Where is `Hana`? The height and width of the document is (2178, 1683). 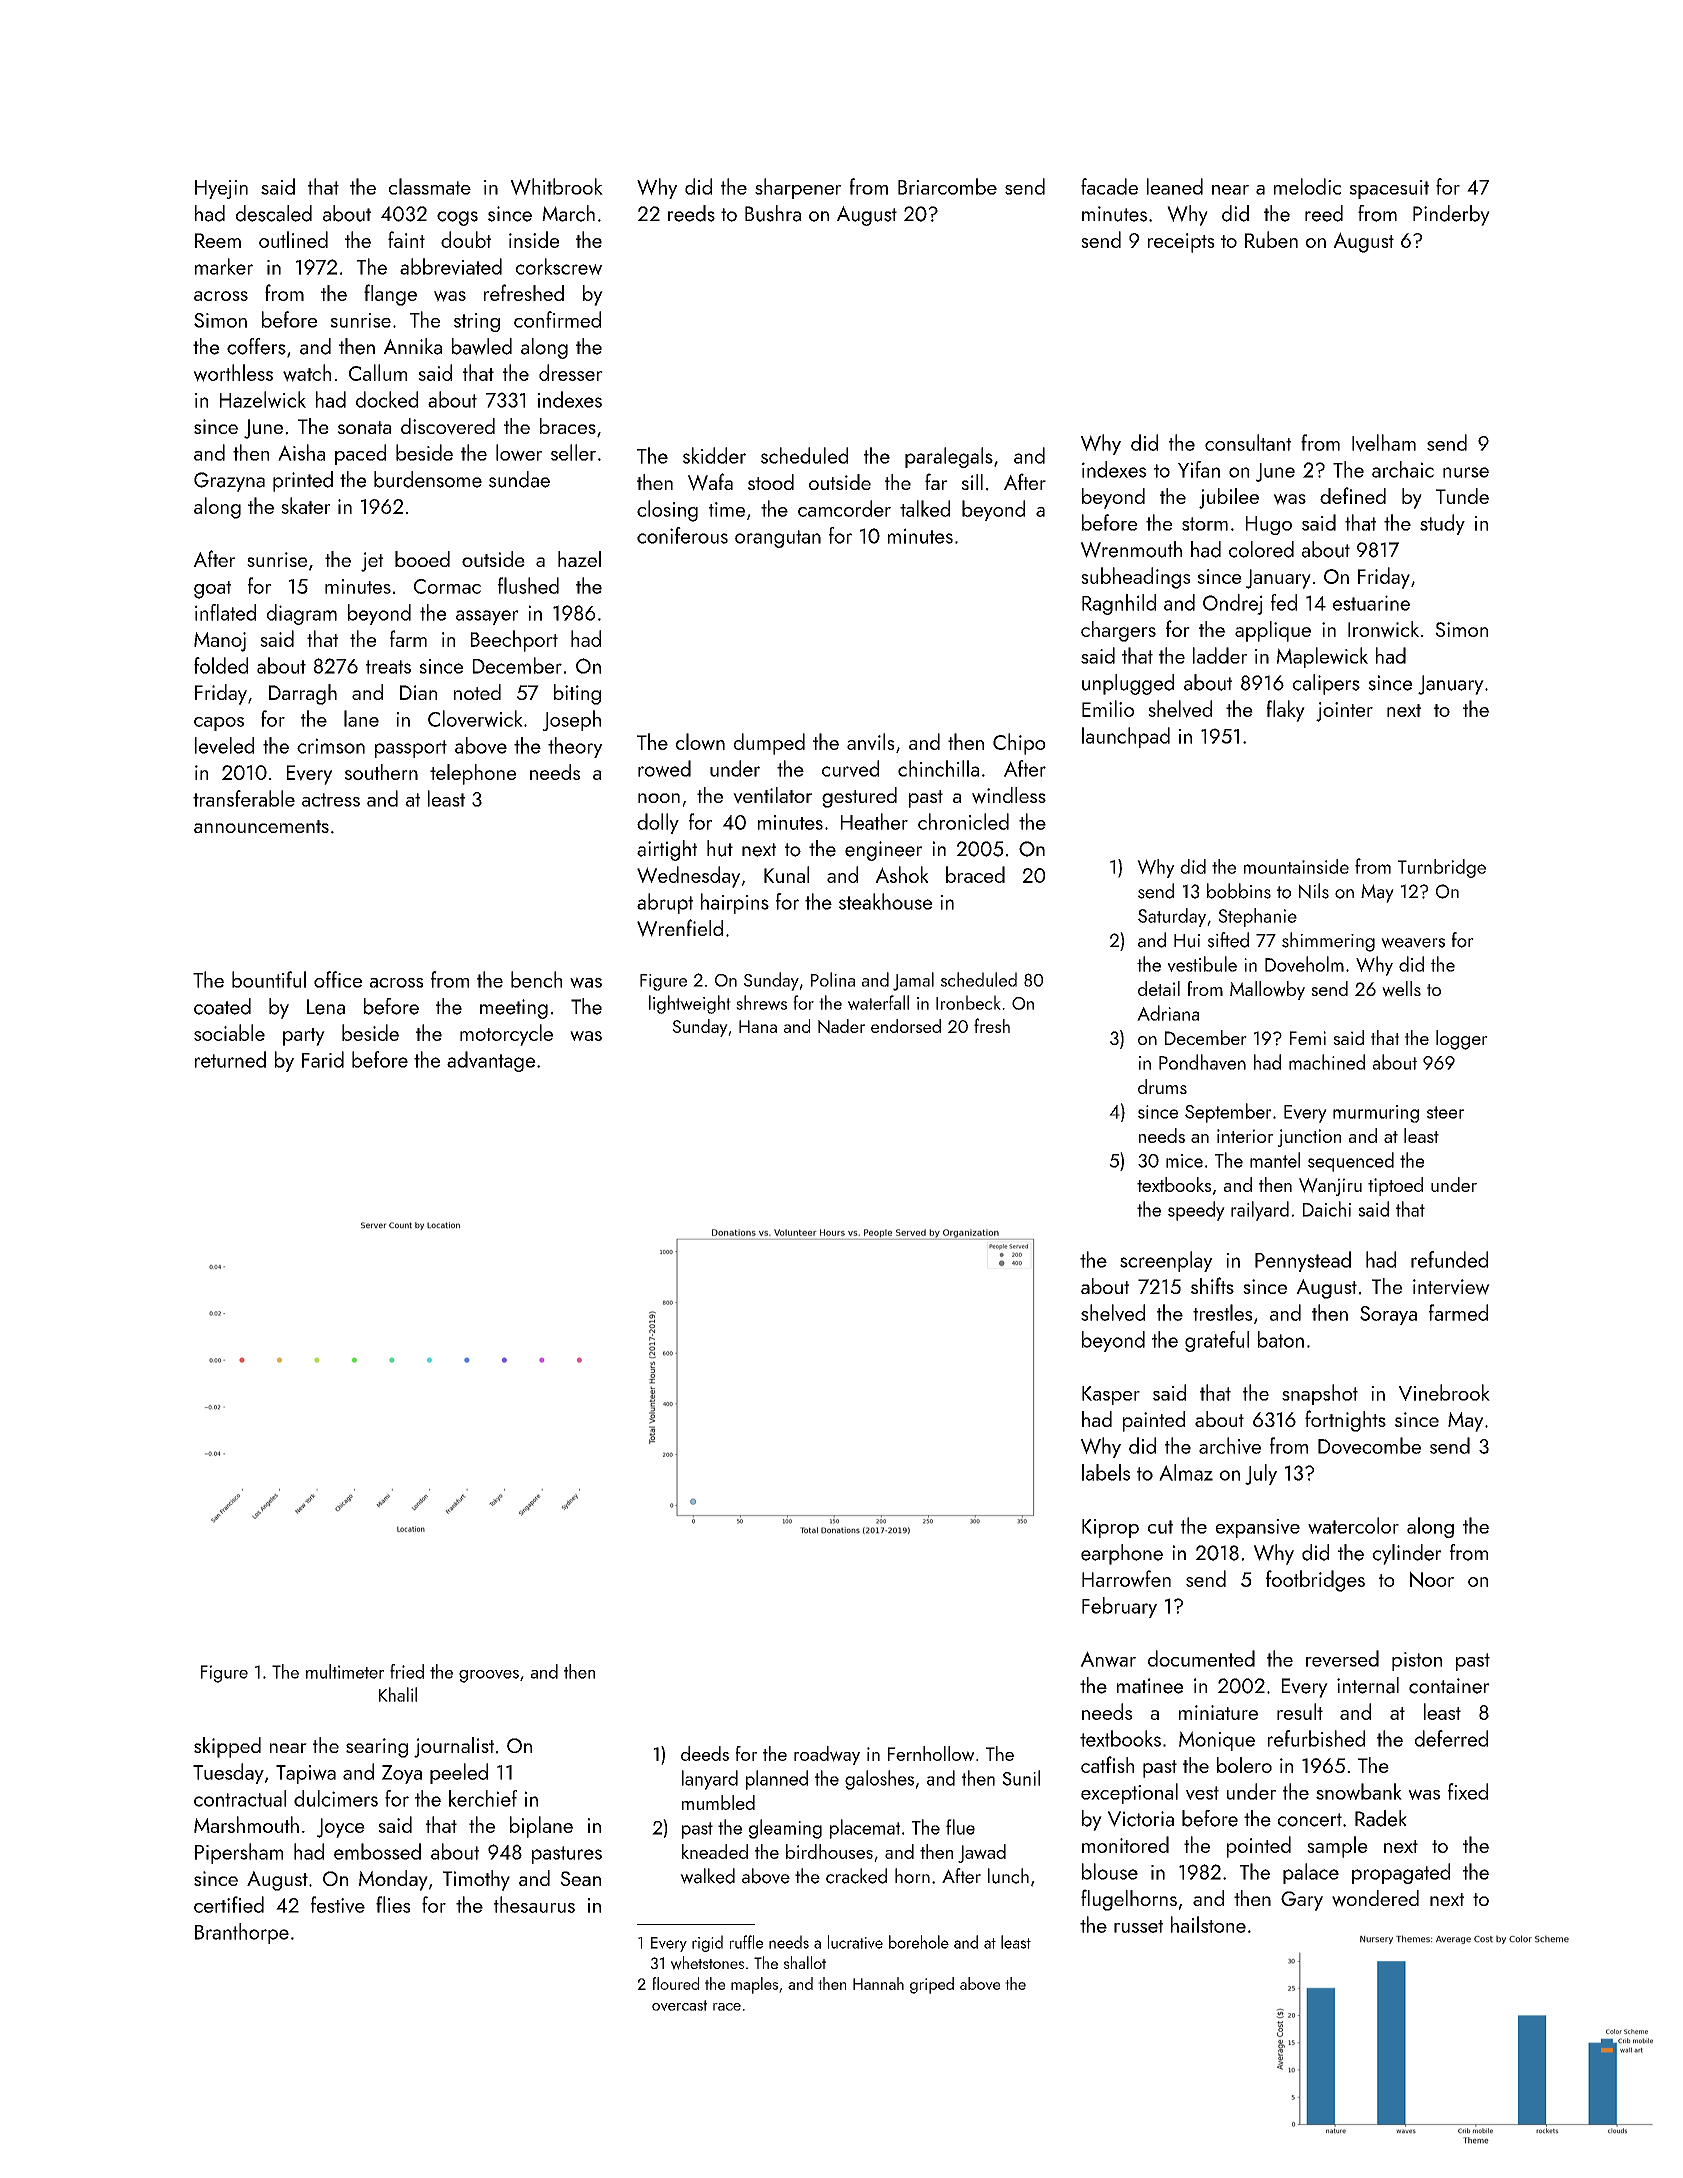
Hana is located at coordinates (758, 1026).
